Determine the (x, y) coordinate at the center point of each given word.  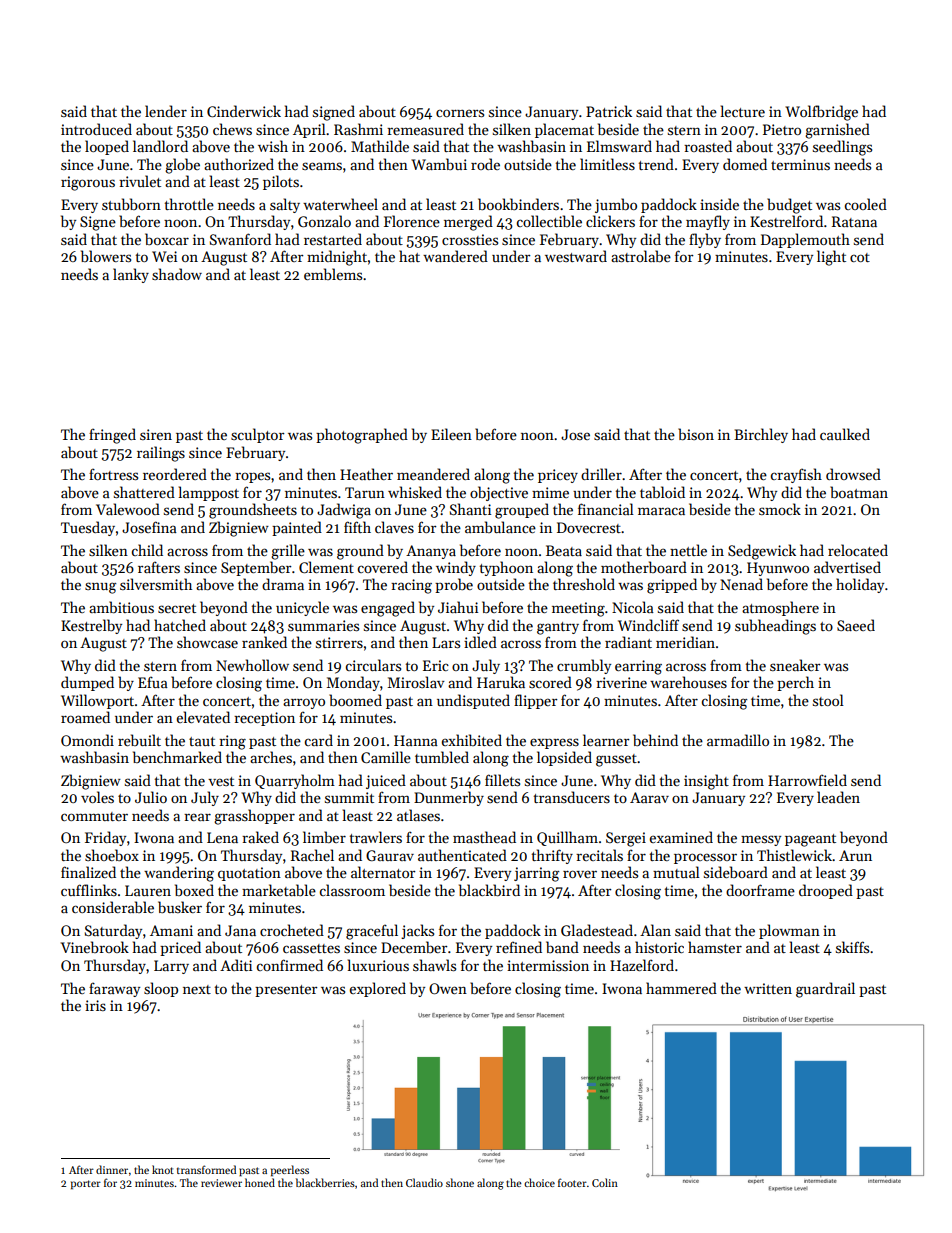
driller (601, 474)
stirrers (339, 642)
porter (86, 1185)
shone (460, 1182)
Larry (171, 967)
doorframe (760, 890)
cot (860, 257)
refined (519, 947)
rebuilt (139, 740)
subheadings (775, 627)
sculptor (257, 435)
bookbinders (518, 204)
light (831, 258)
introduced (96, 129)
